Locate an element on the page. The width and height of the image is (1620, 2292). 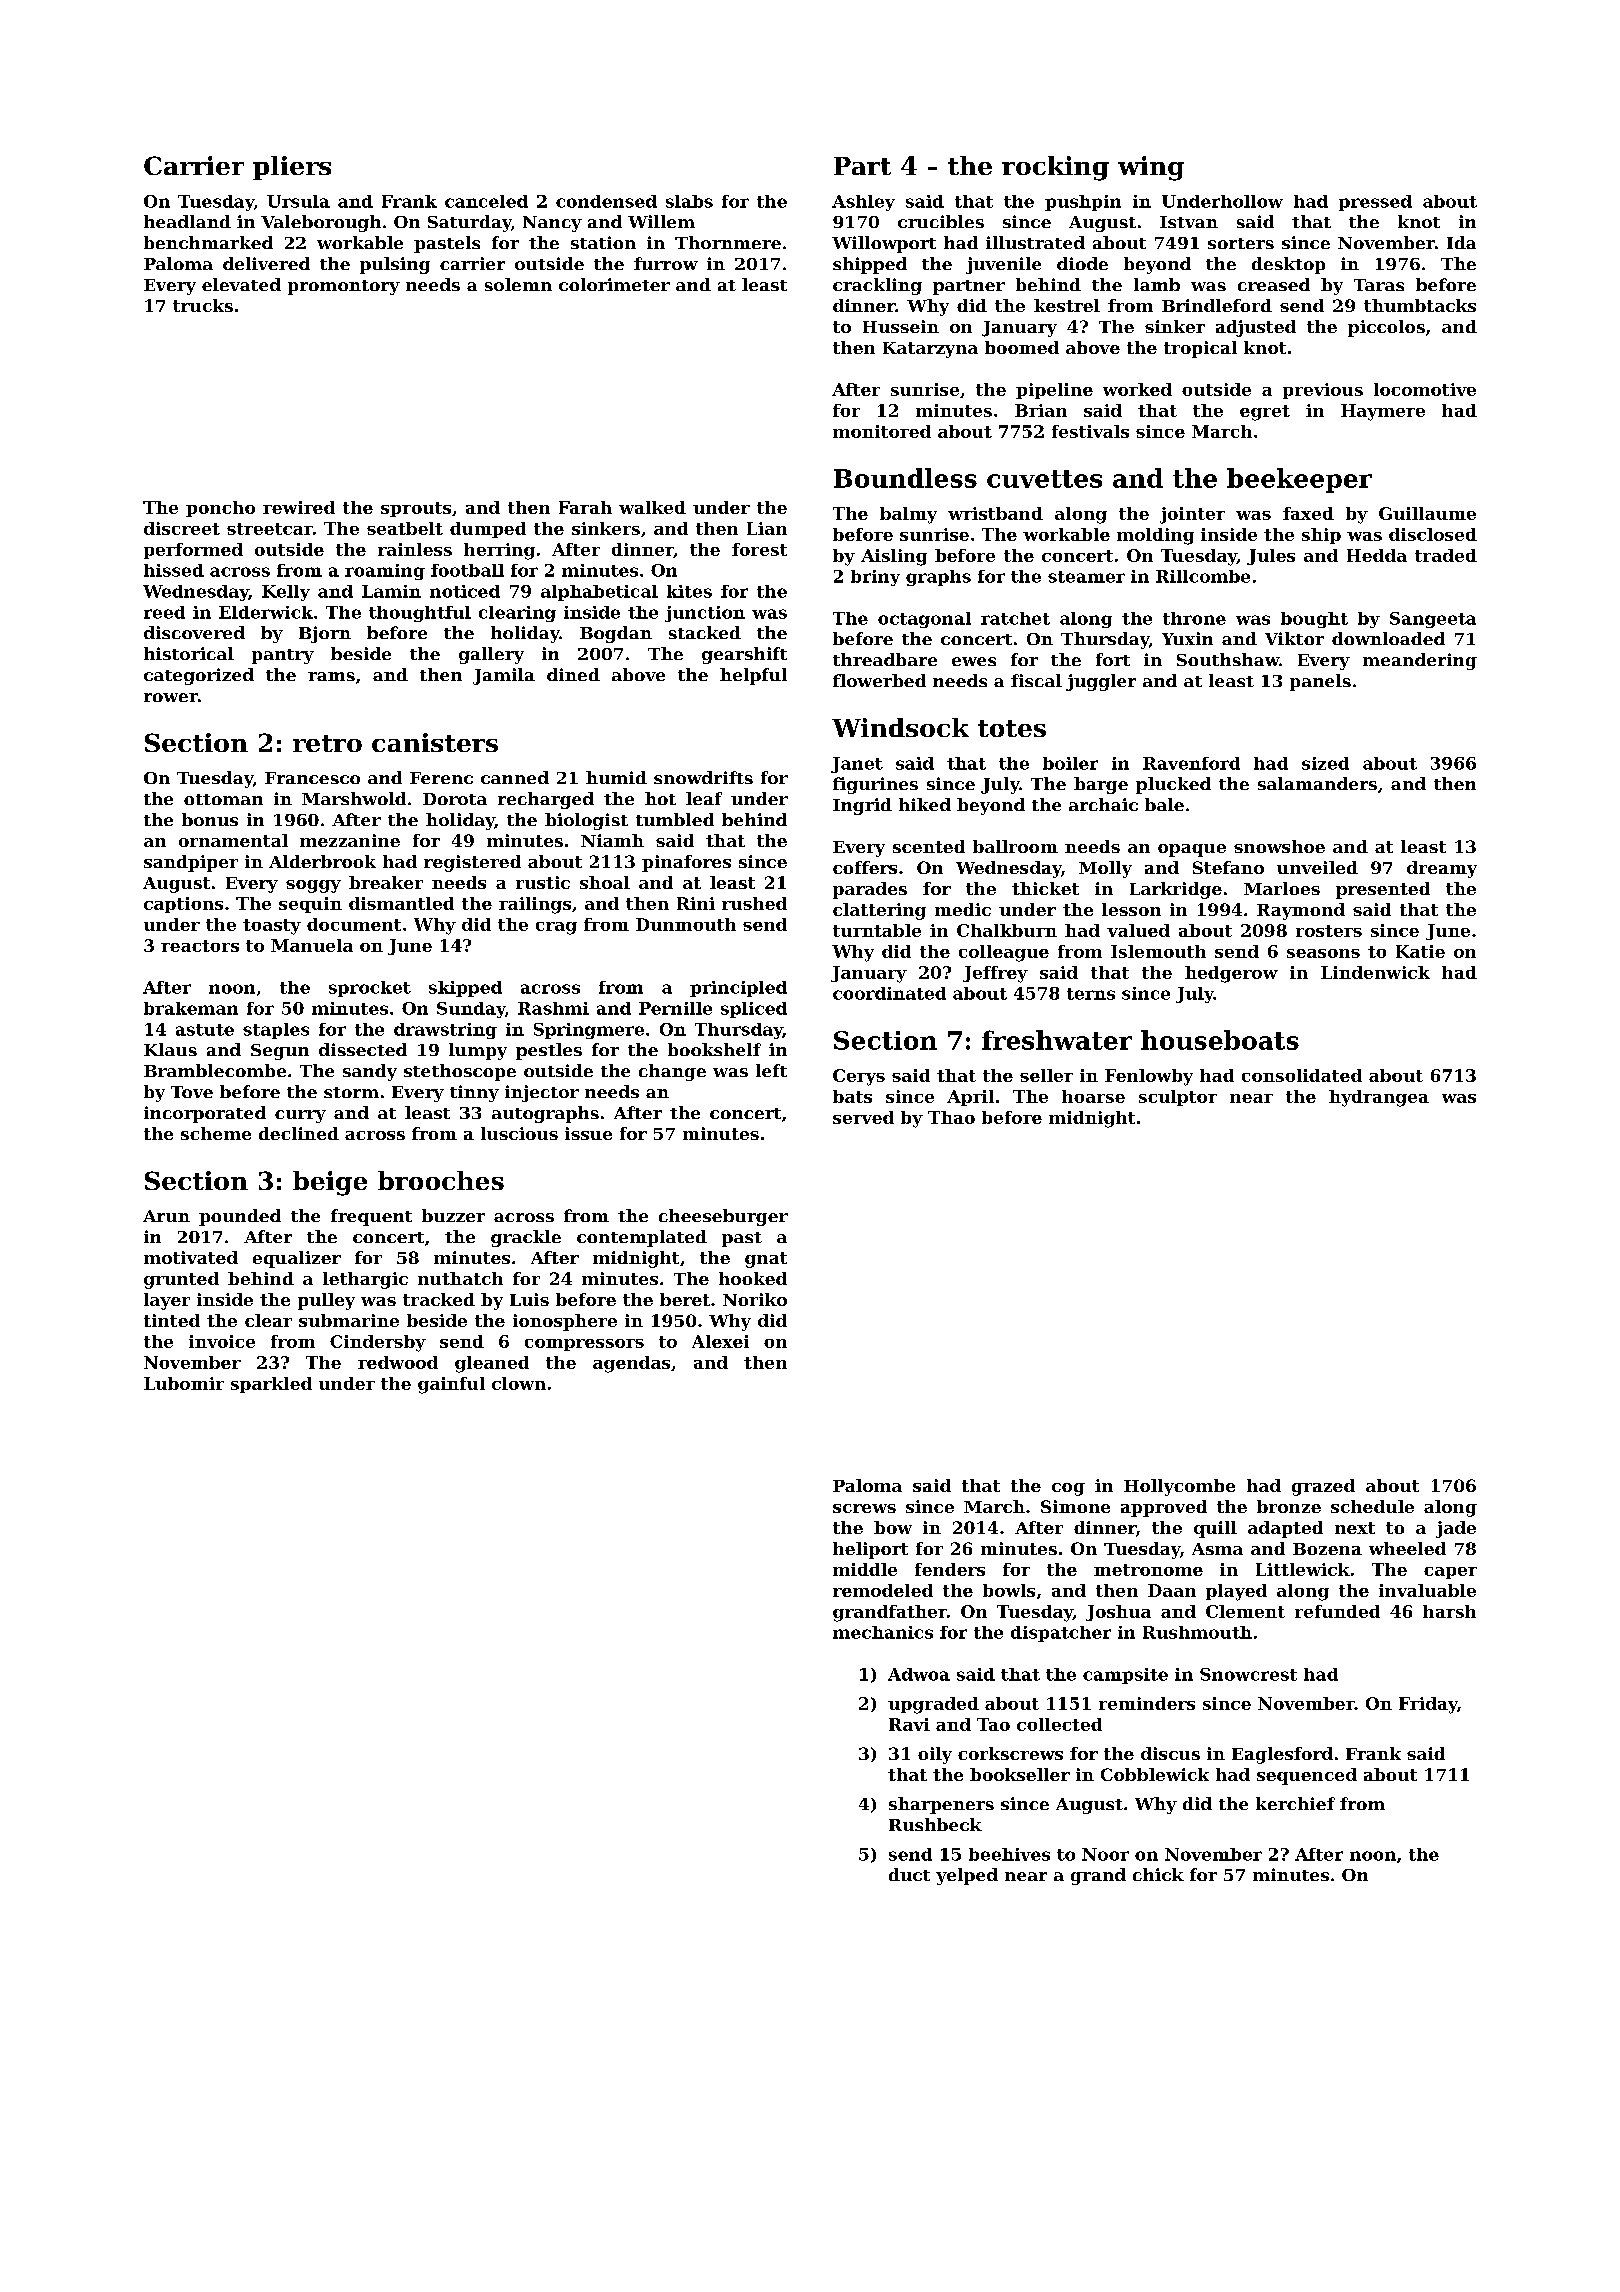
creased is located at coordinates (1274, 284).
